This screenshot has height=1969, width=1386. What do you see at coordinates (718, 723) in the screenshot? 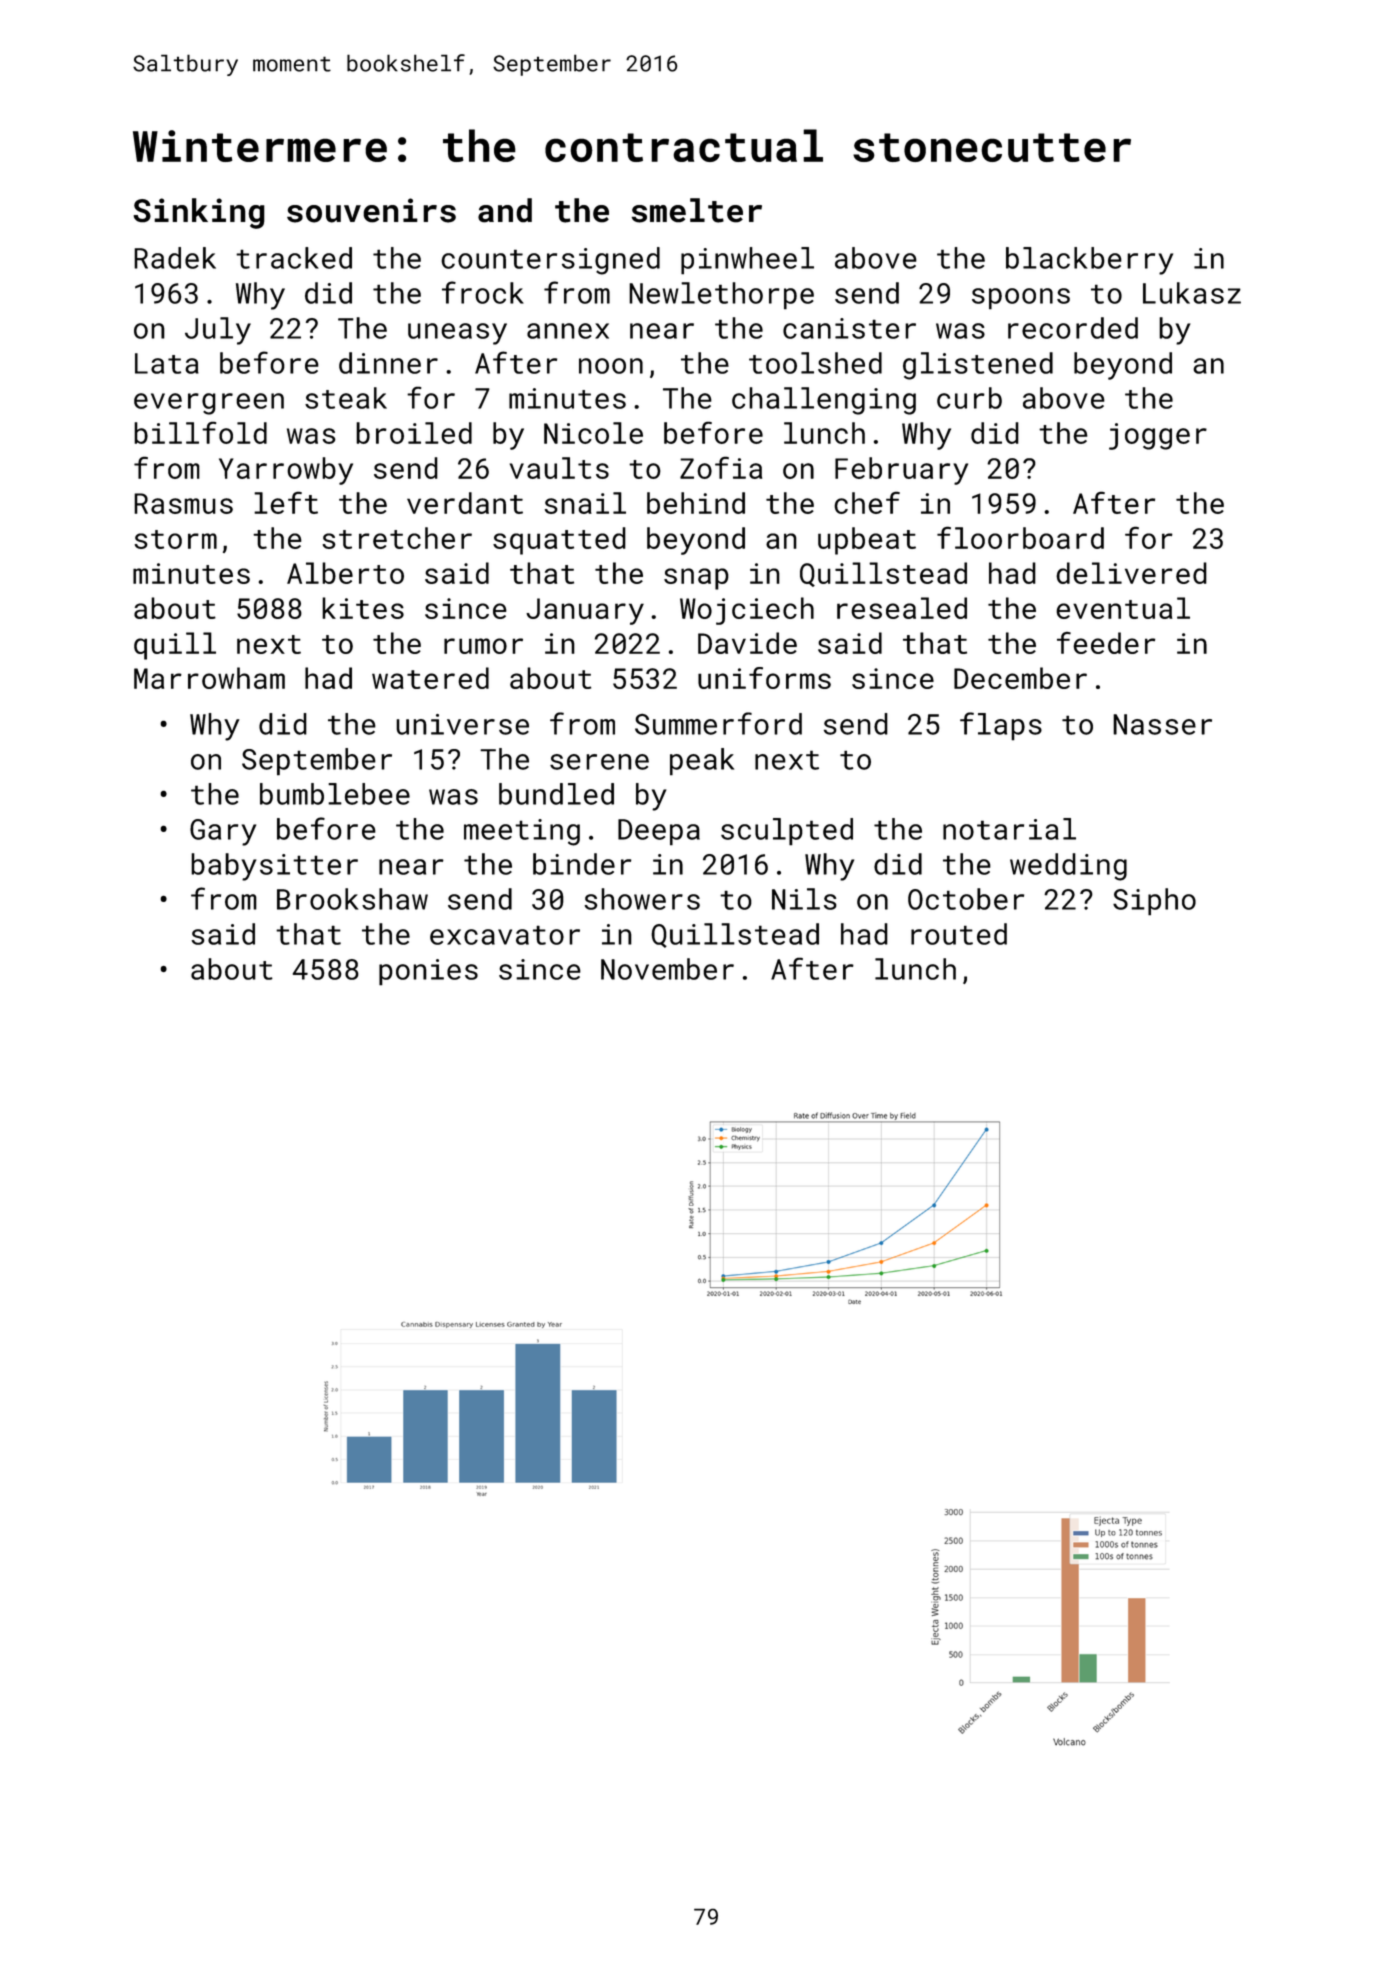
I see `Summerford` at bounding box center [718, 723].
